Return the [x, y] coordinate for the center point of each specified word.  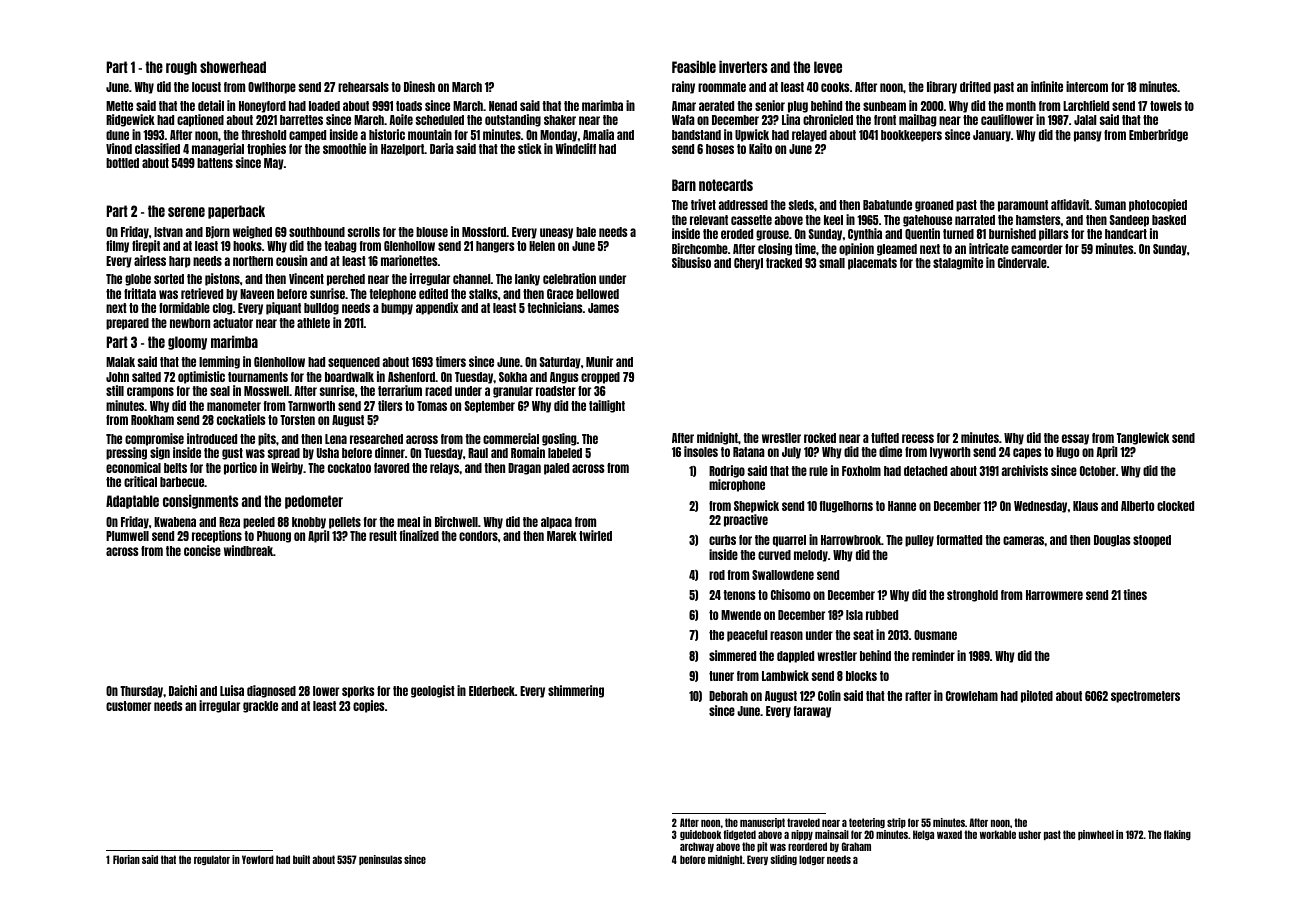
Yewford [258, 859]
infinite [1047, 86]
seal [220, 391]
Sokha [513, 377]
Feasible [694, 66]
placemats [872, 264]
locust [206, 87]
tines [1135, 594]
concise [202, 550]
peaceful [747, 636]
